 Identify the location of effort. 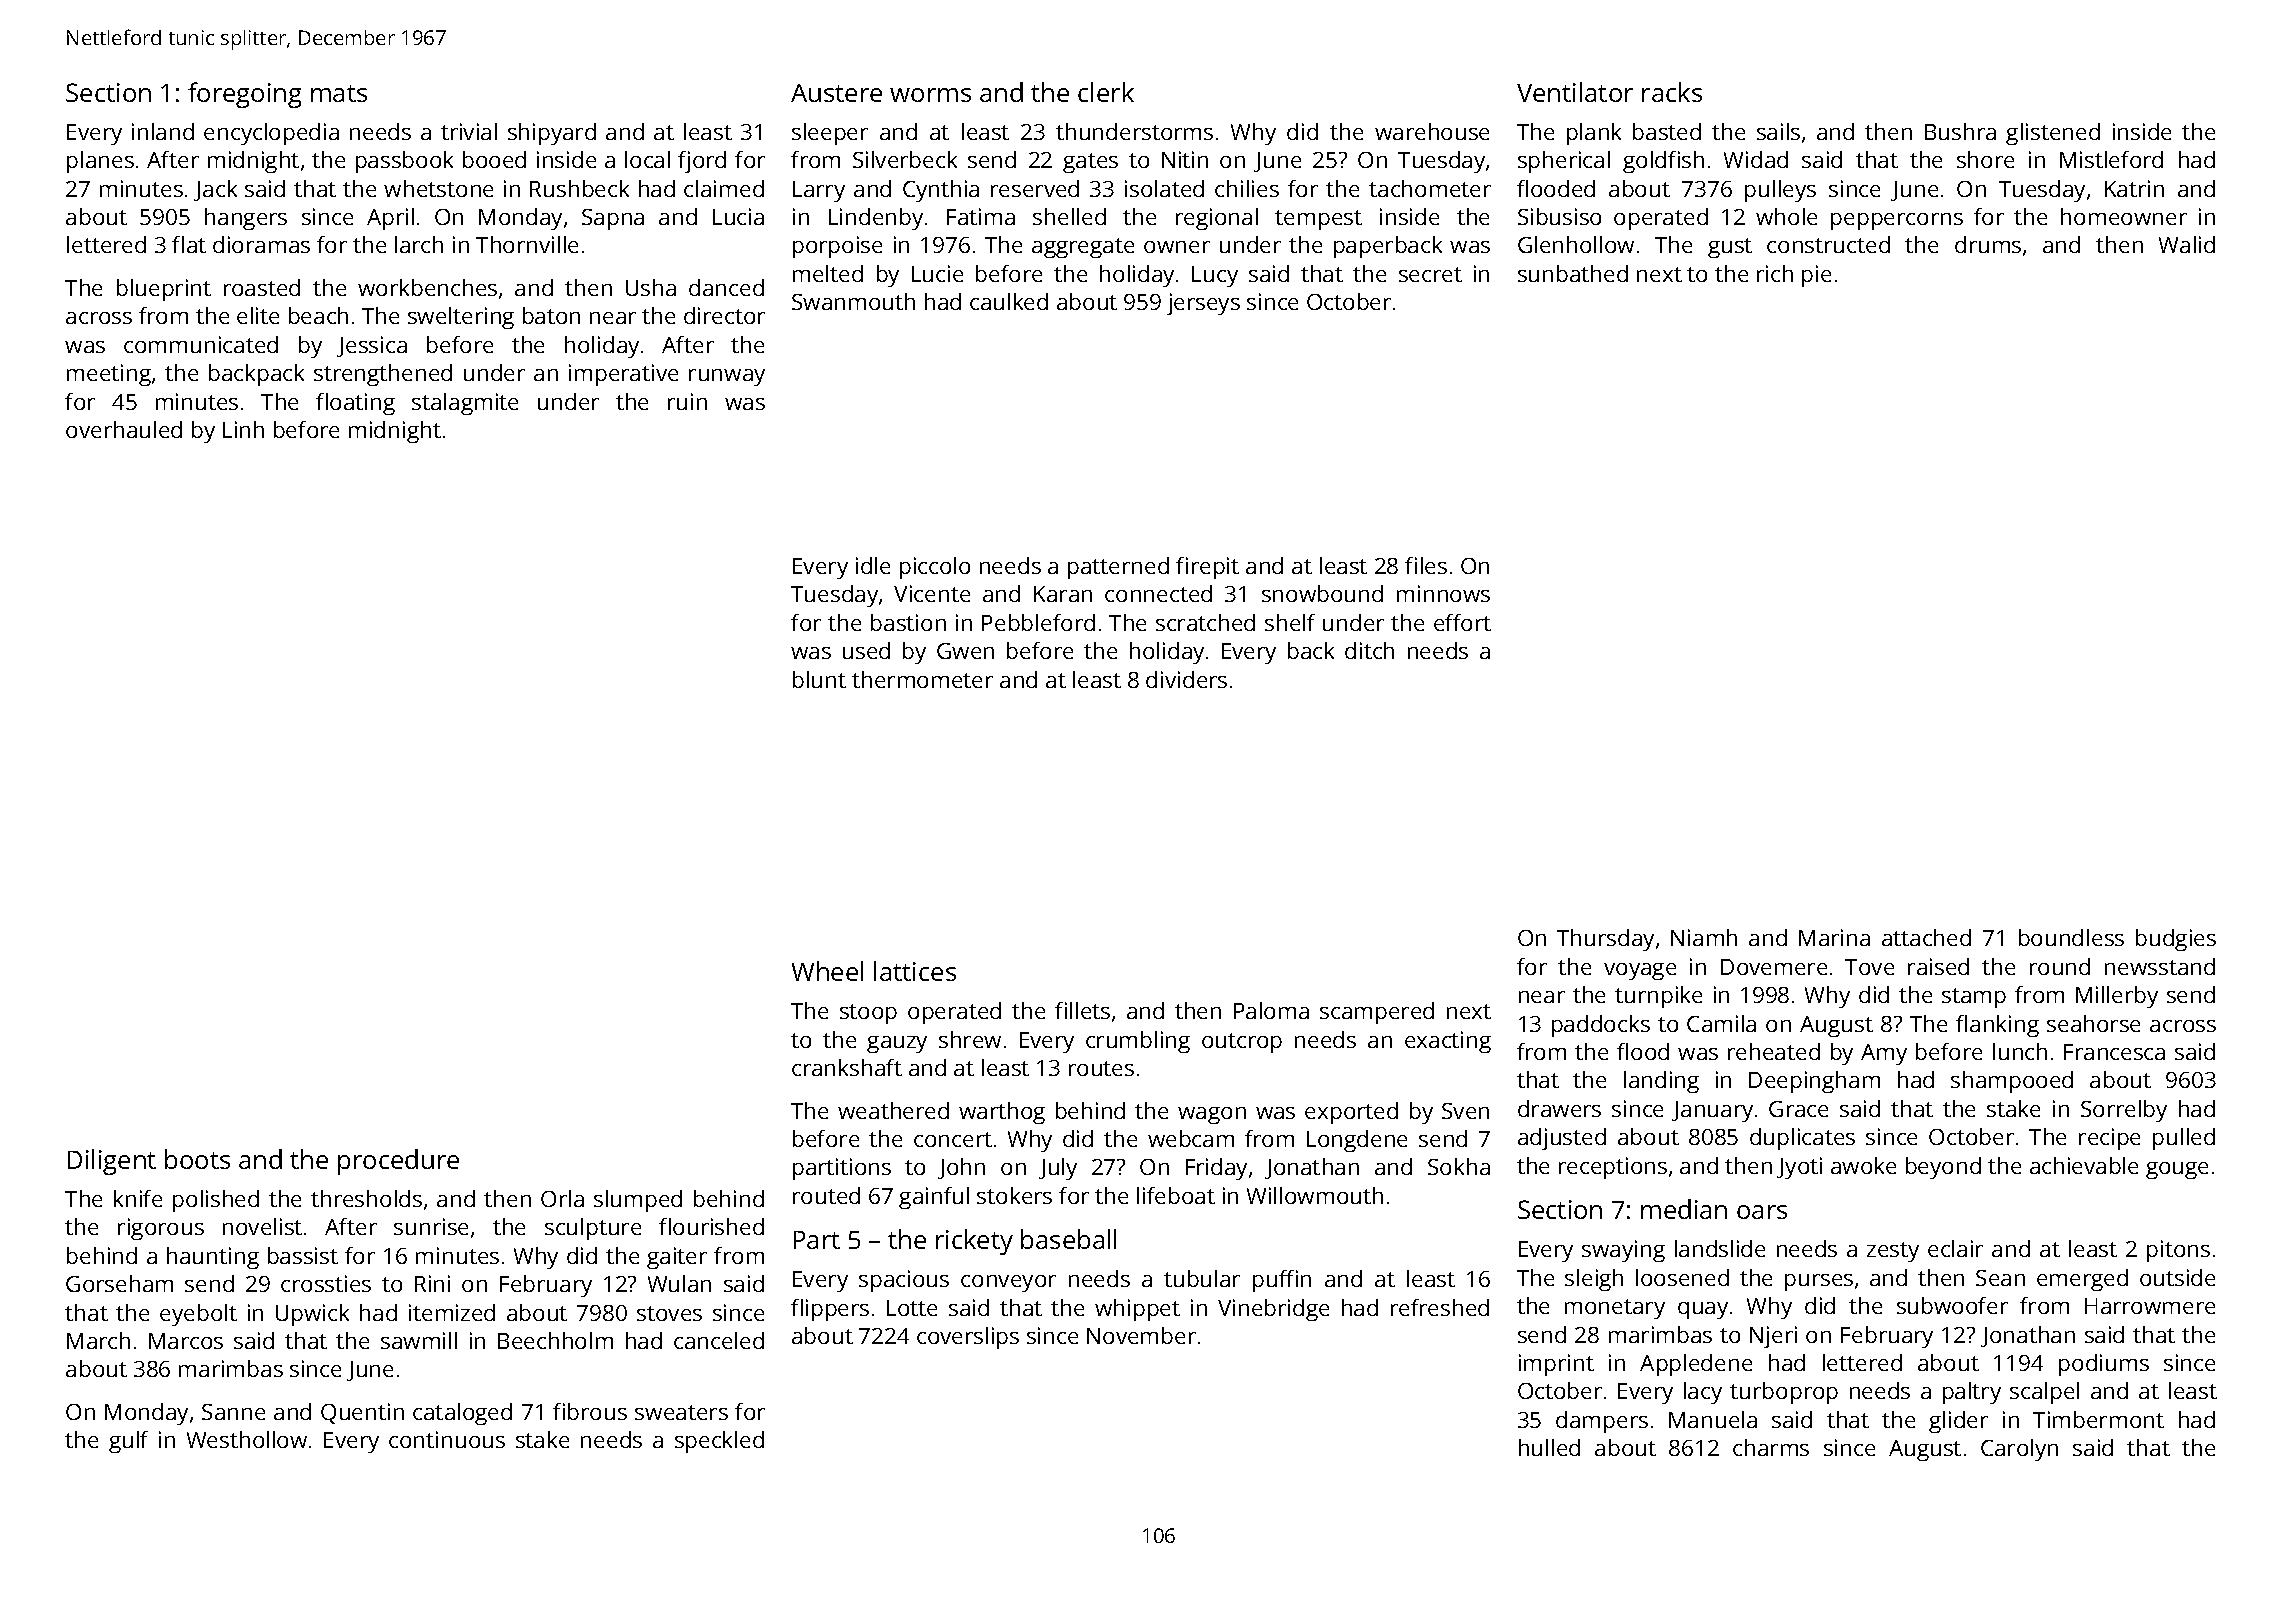
(1462, 622).
